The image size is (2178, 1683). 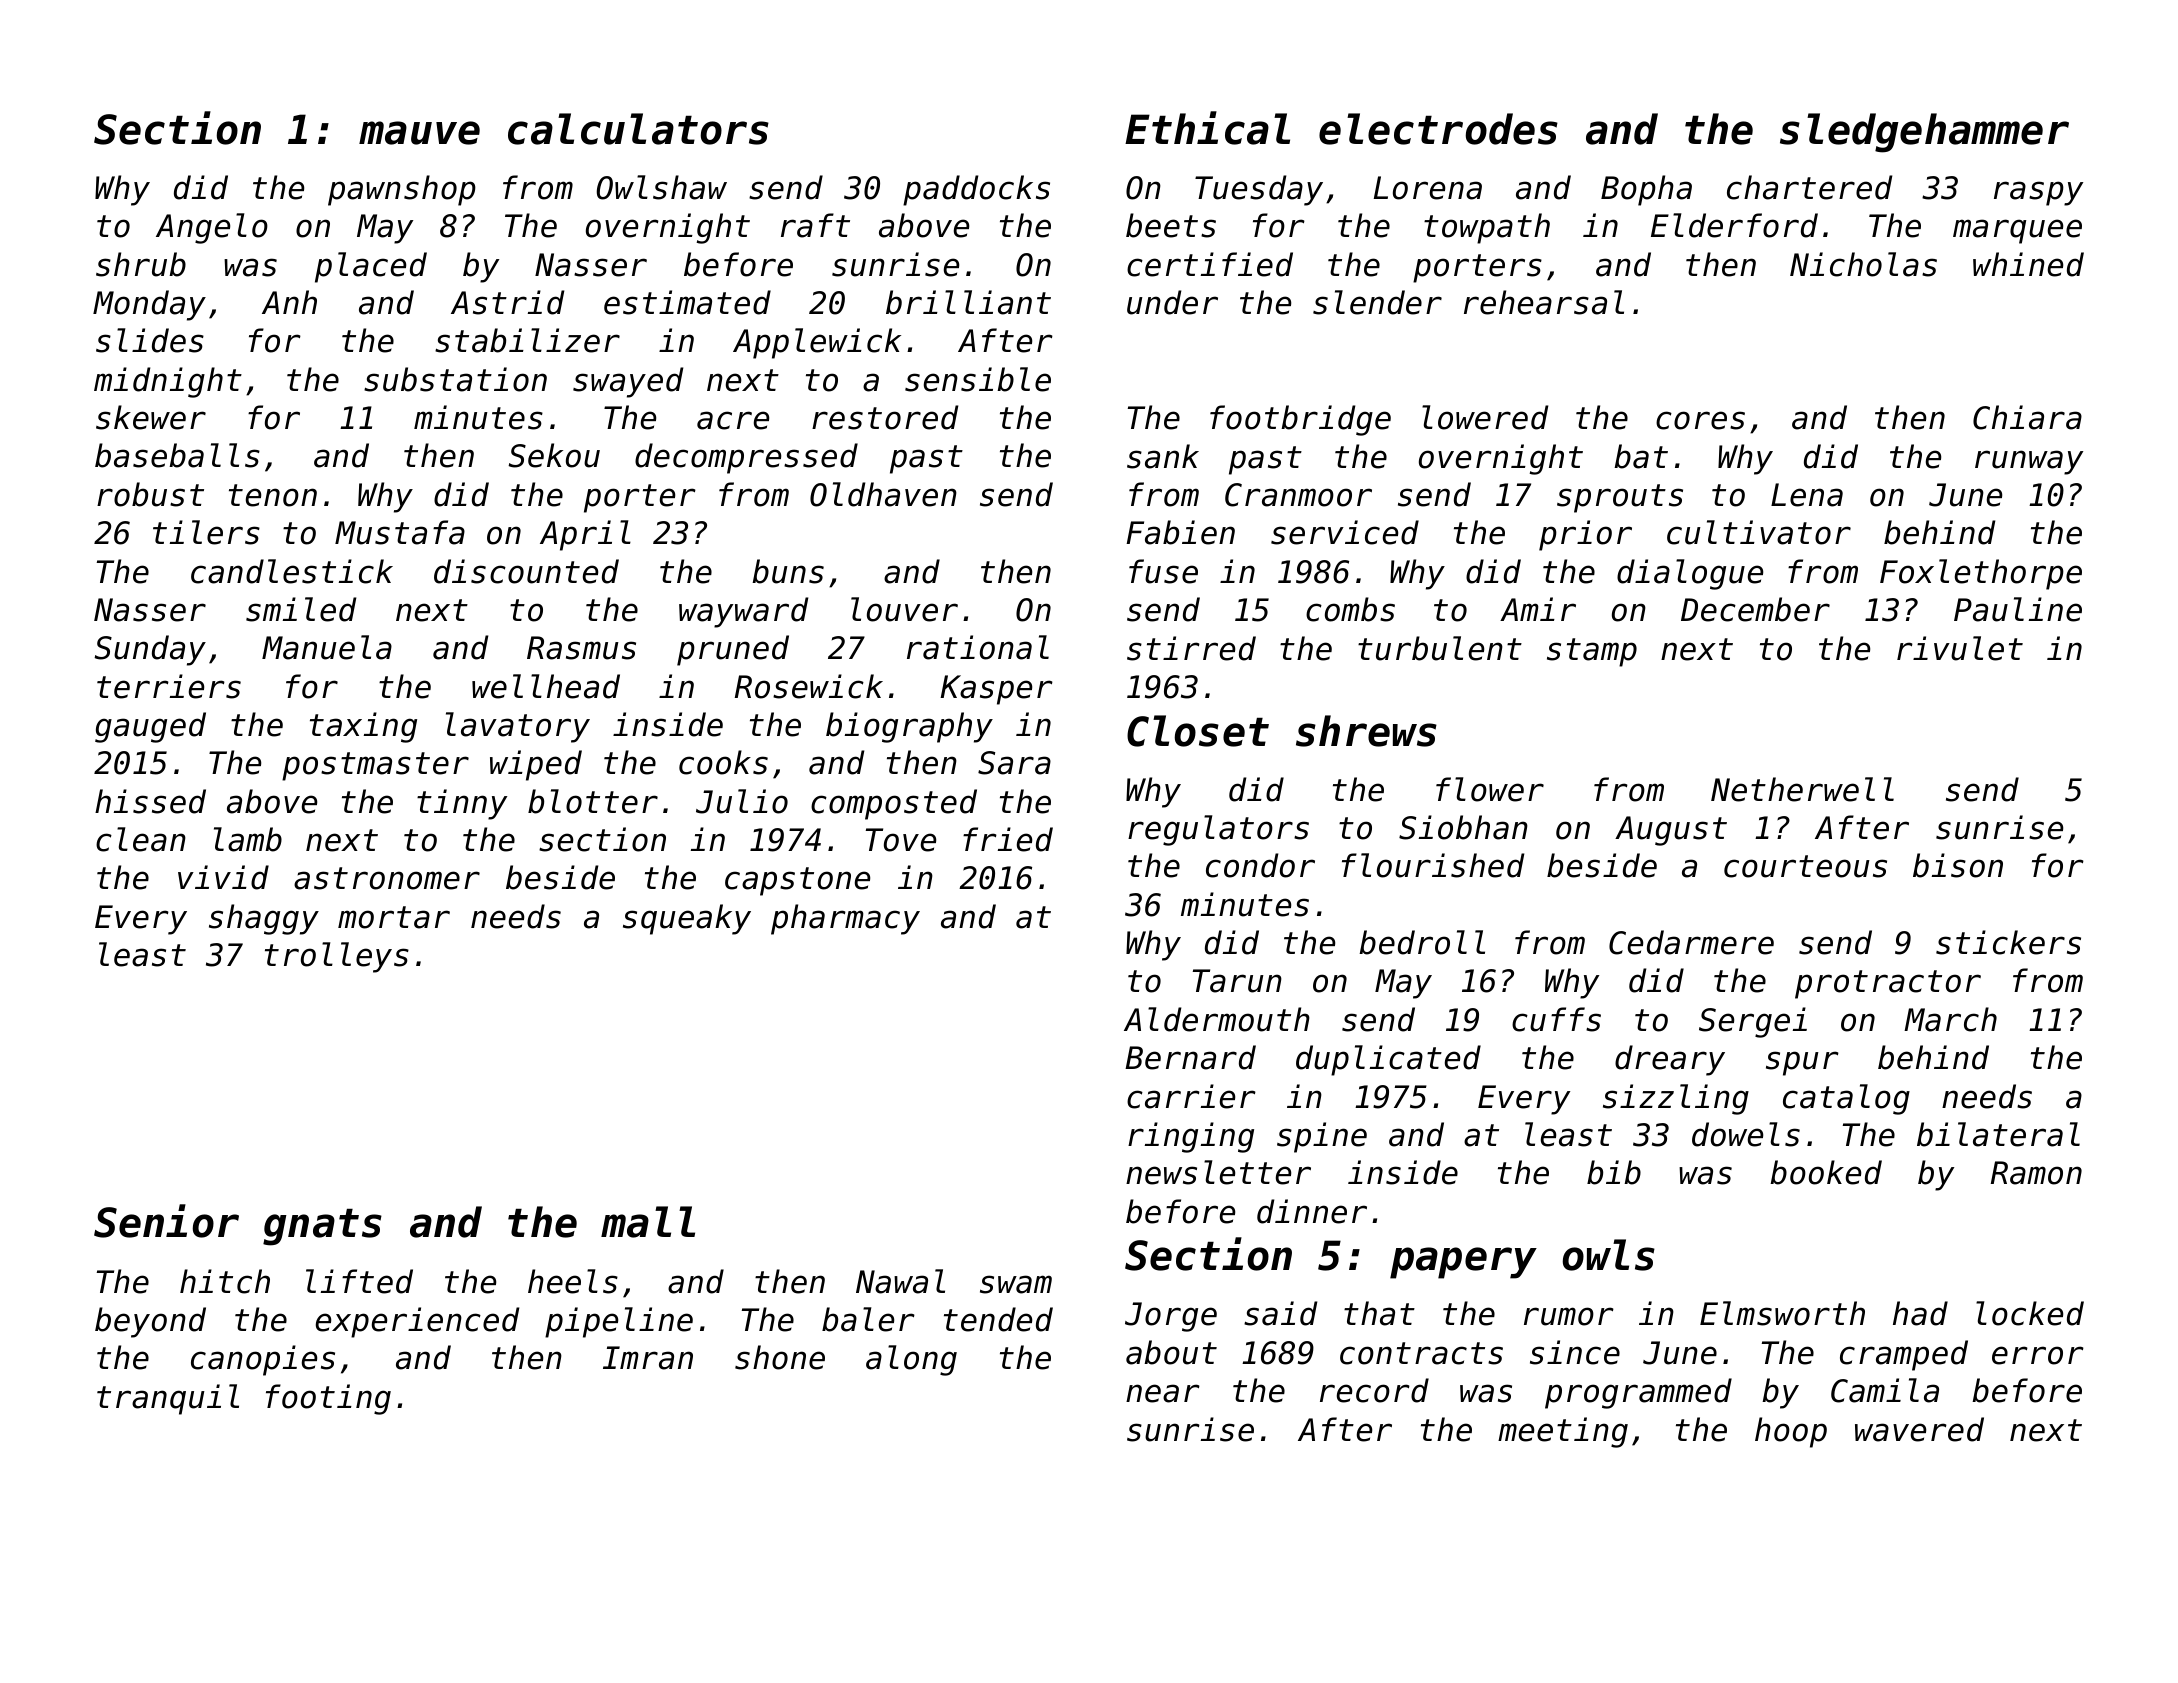 I want to click on Closet, so click(x=1198, y=731).
